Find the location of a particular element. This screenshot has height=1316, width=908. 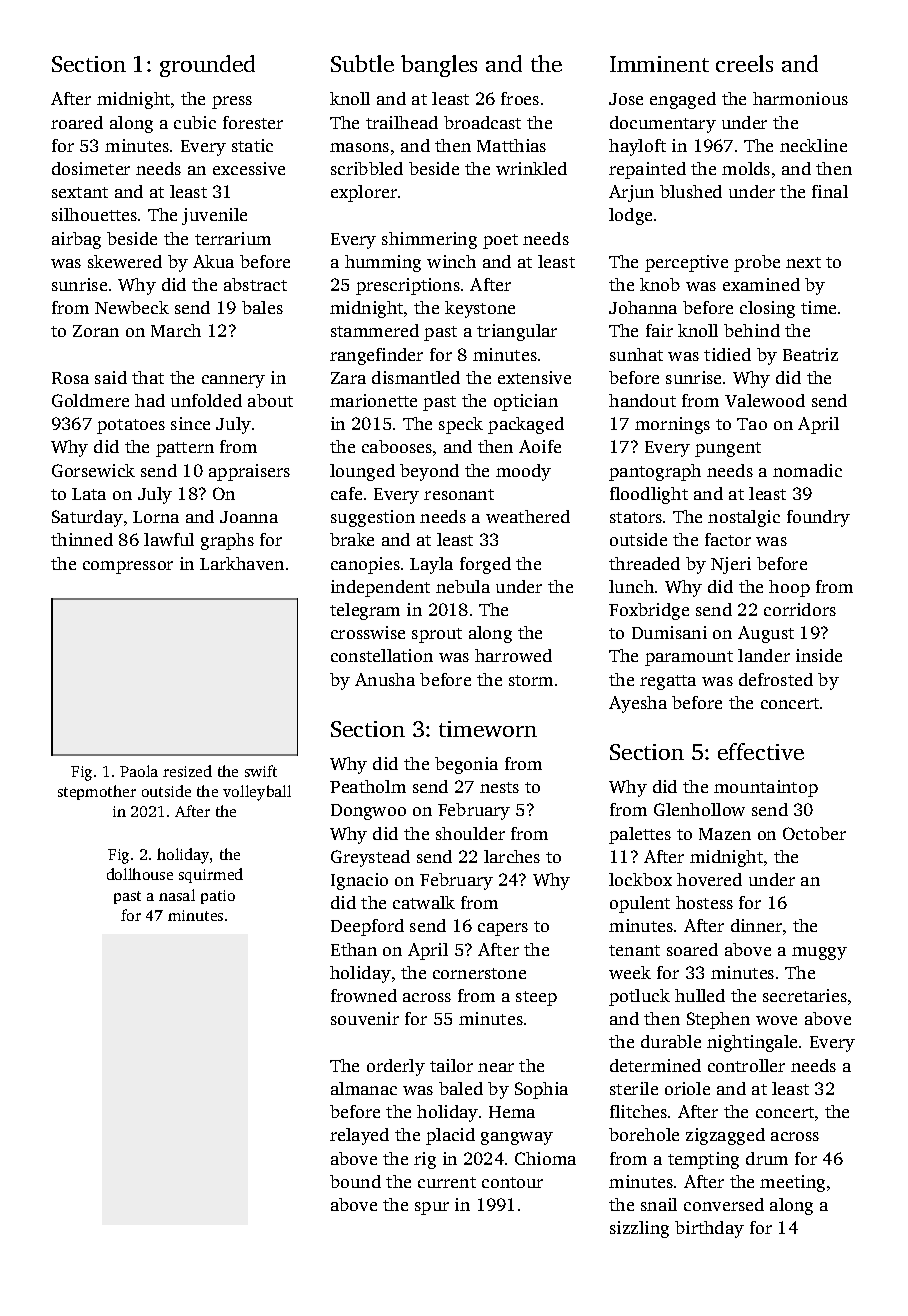

Zoran is located at coordinates (96, 331).
